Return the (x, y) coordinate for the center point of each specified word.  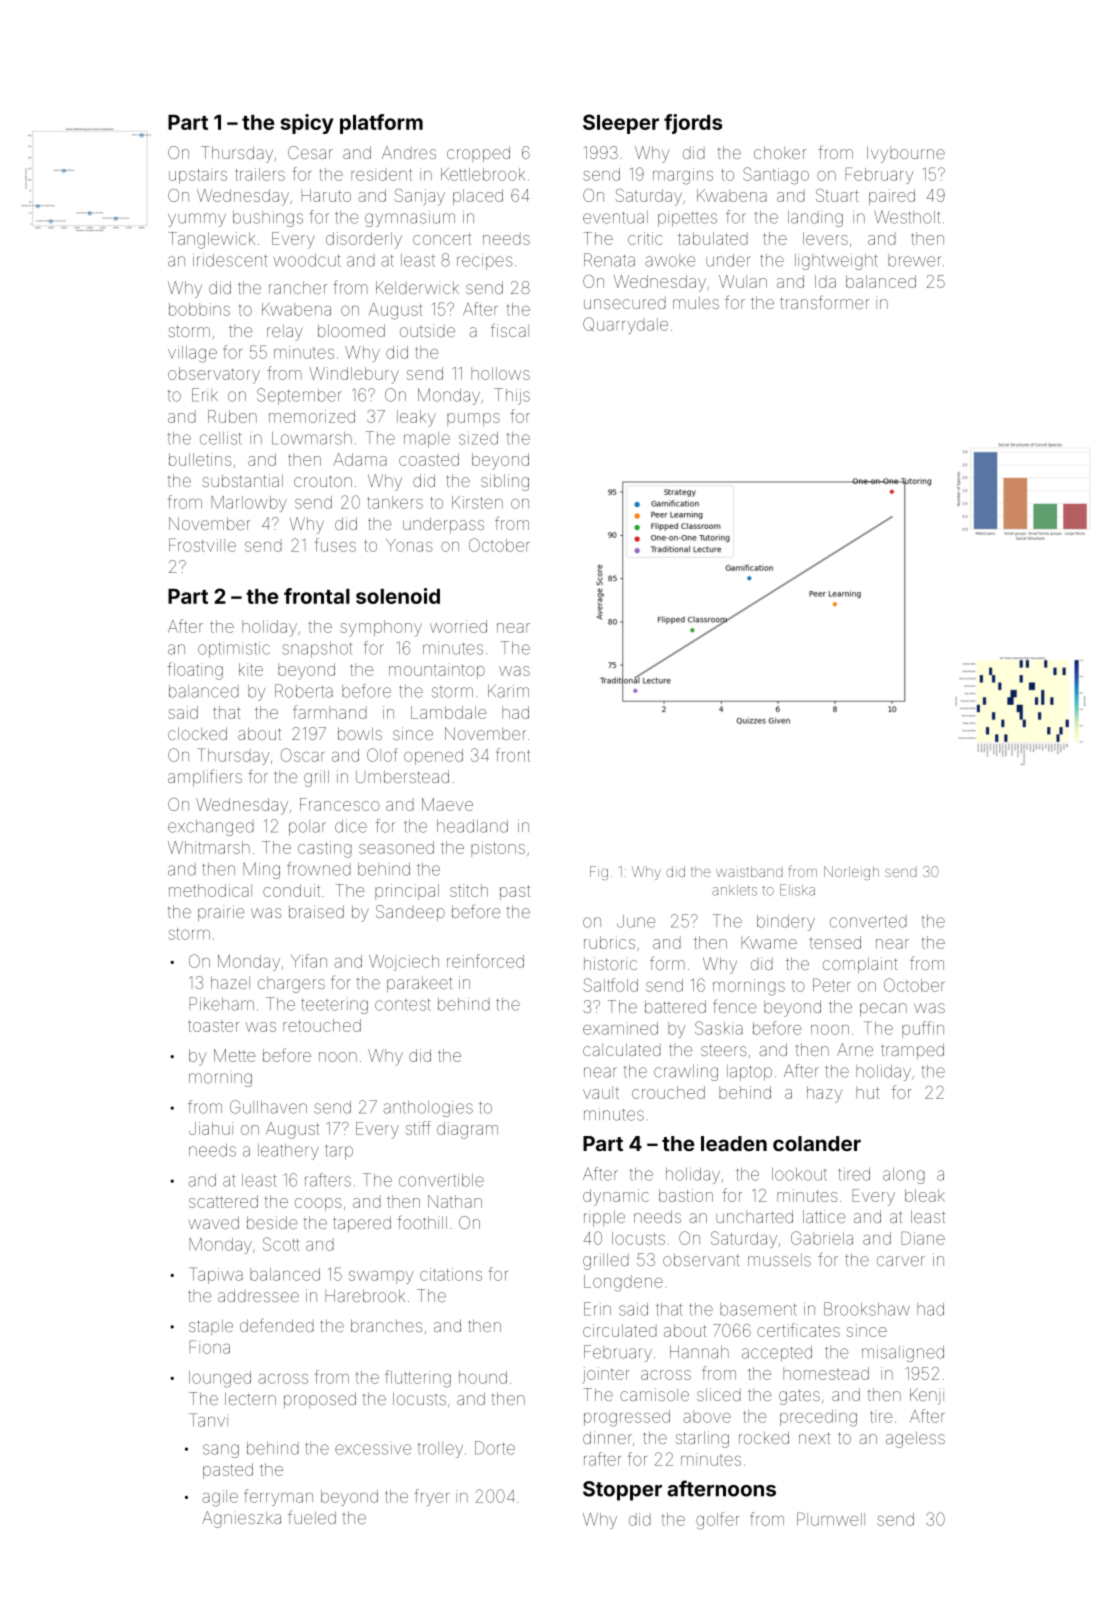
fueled (312, 1517)
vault (601, 1092)
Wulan (743, 281)
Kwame (769, 942)
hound (483, 1377)
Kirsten (477, 502)
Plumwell (831, 1519)
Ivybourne (906, 154)
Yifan (309, 961)
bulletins (200, 459)
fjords (693, 124)
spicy (307, 124)
